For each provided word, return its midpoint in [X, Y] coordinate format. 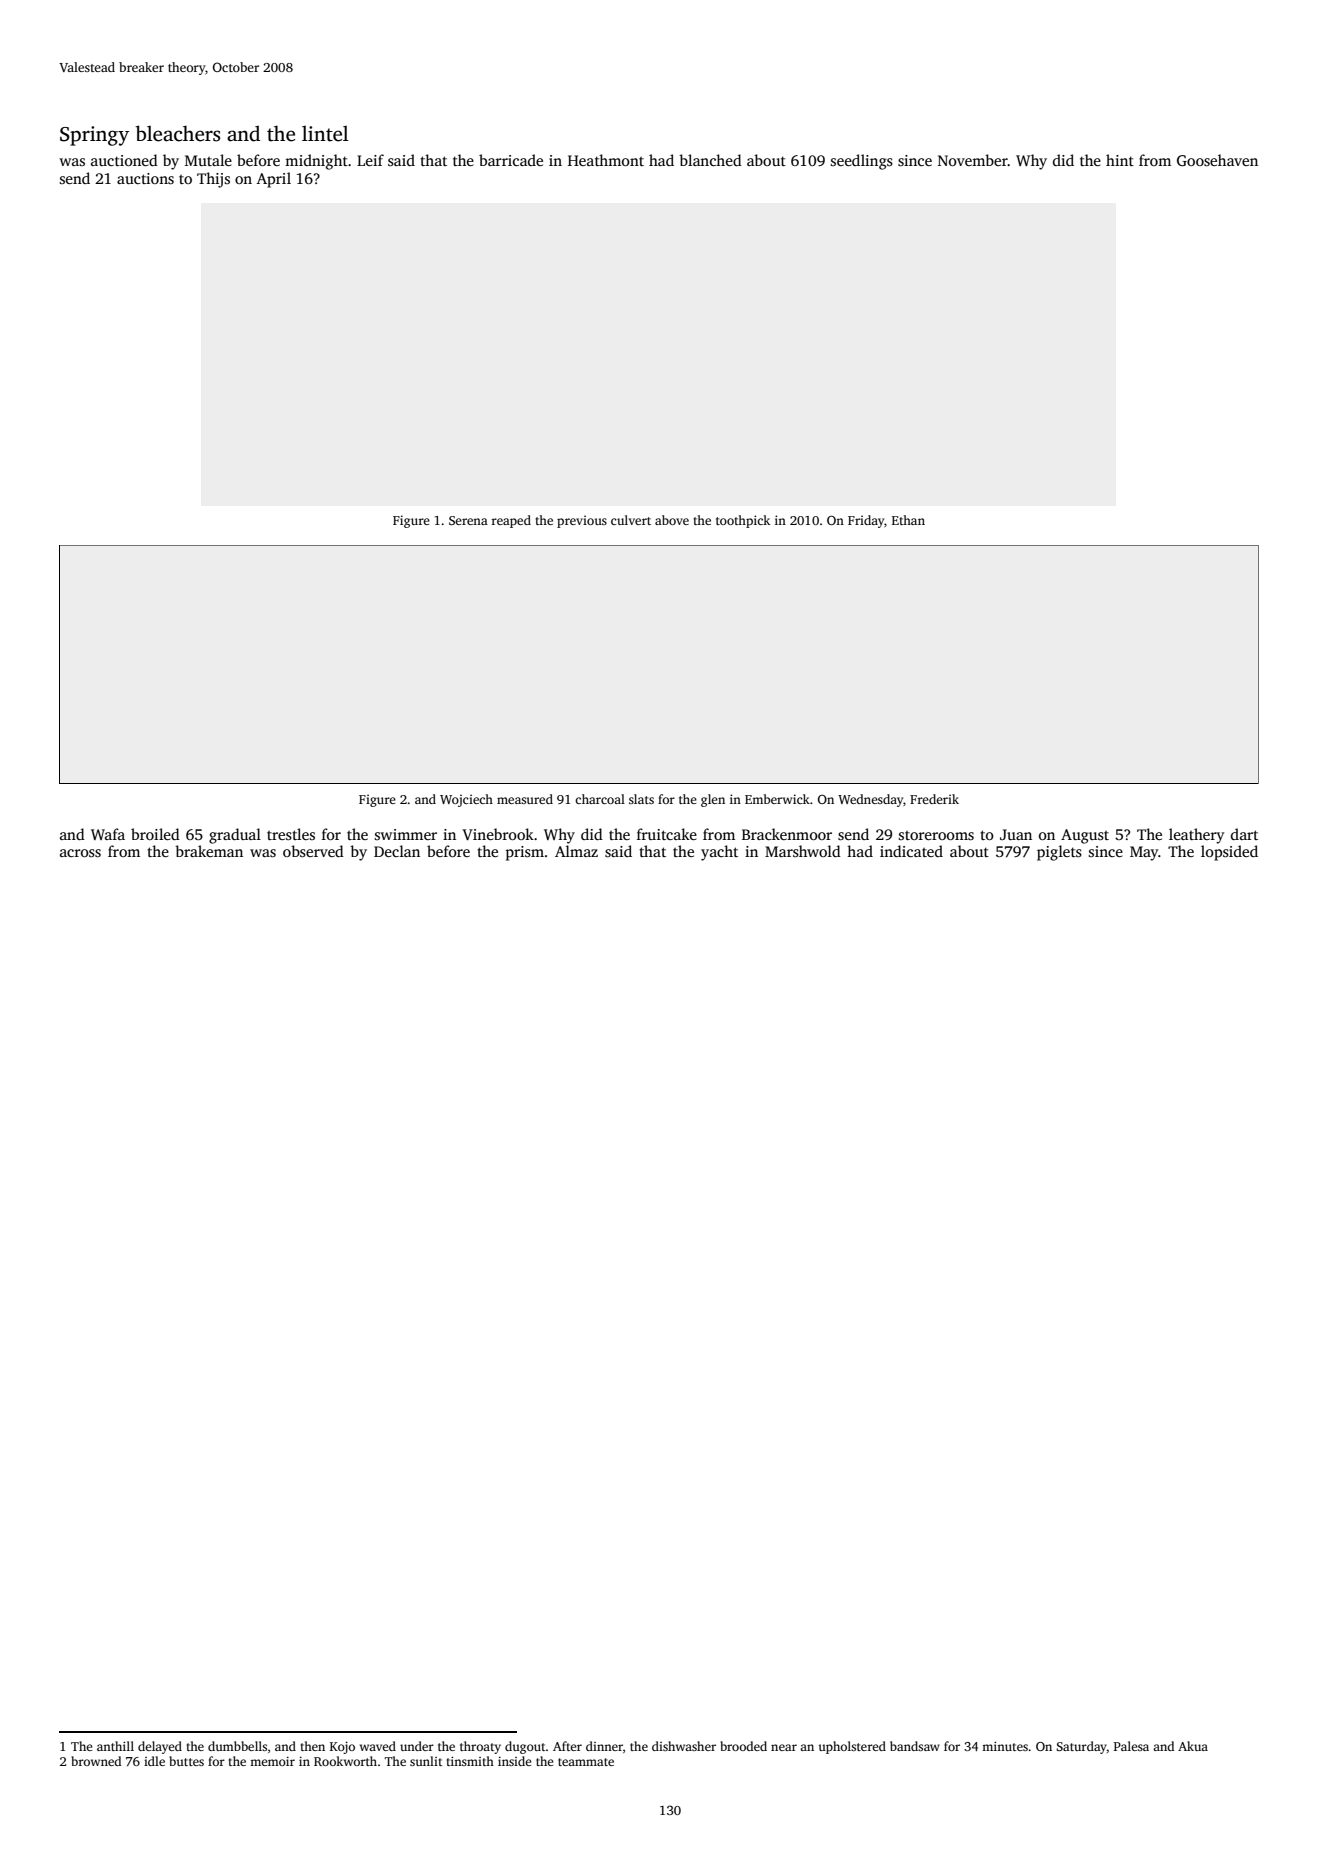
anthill [115, 1746]
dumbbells [237, 1746]
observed [313, 851]
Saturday [1082, 1747]
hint [1120, 160]
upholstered [852, 1747]
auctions [145, 178]
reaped [511, 521]
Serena [468, 520]
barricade [511, 160]
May [1144, 853]
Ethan [908, 520]
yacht [719, 853]
